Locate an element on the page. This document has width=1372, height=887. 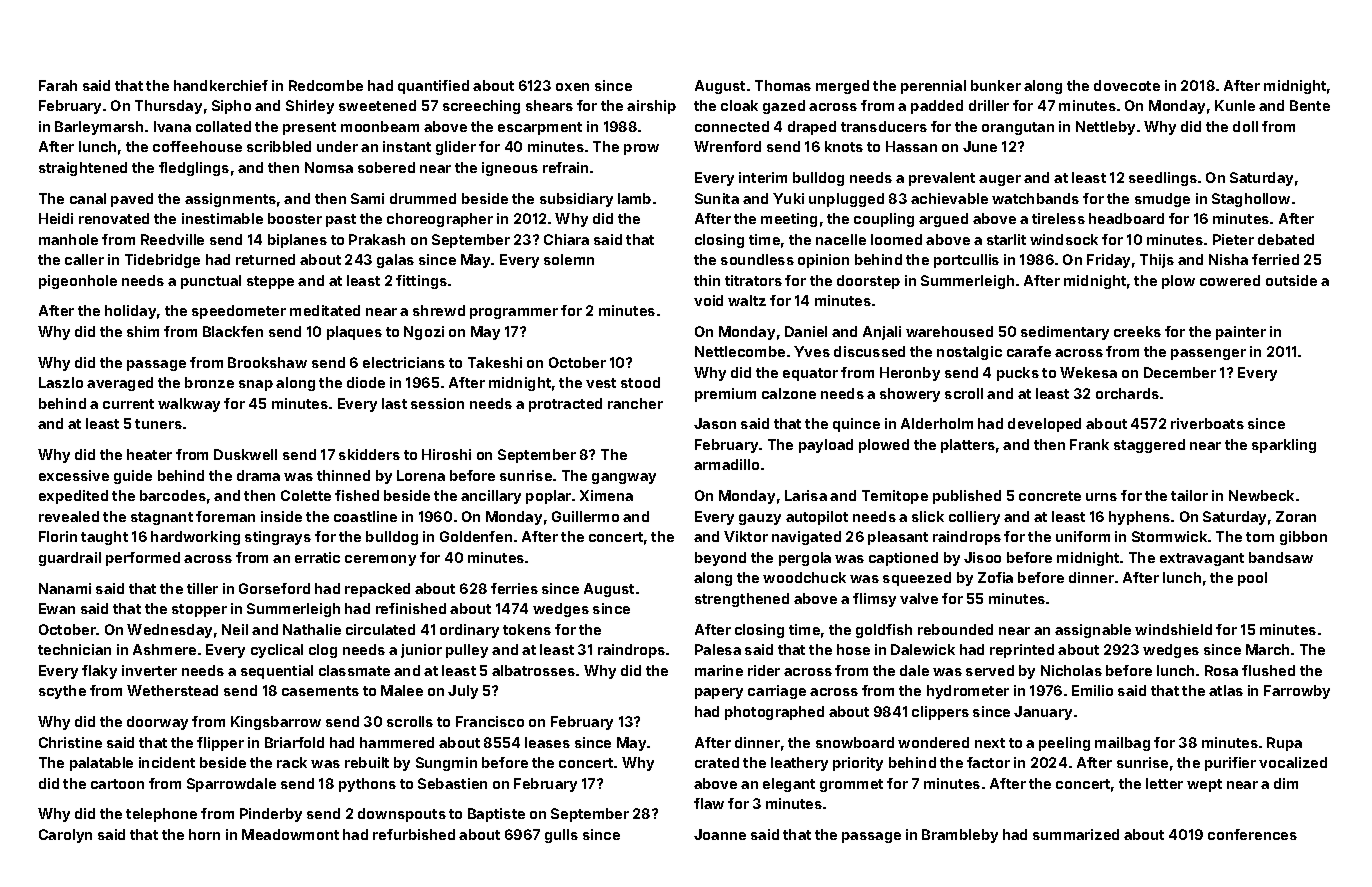
bronze is located at coordinates (209, 382).
